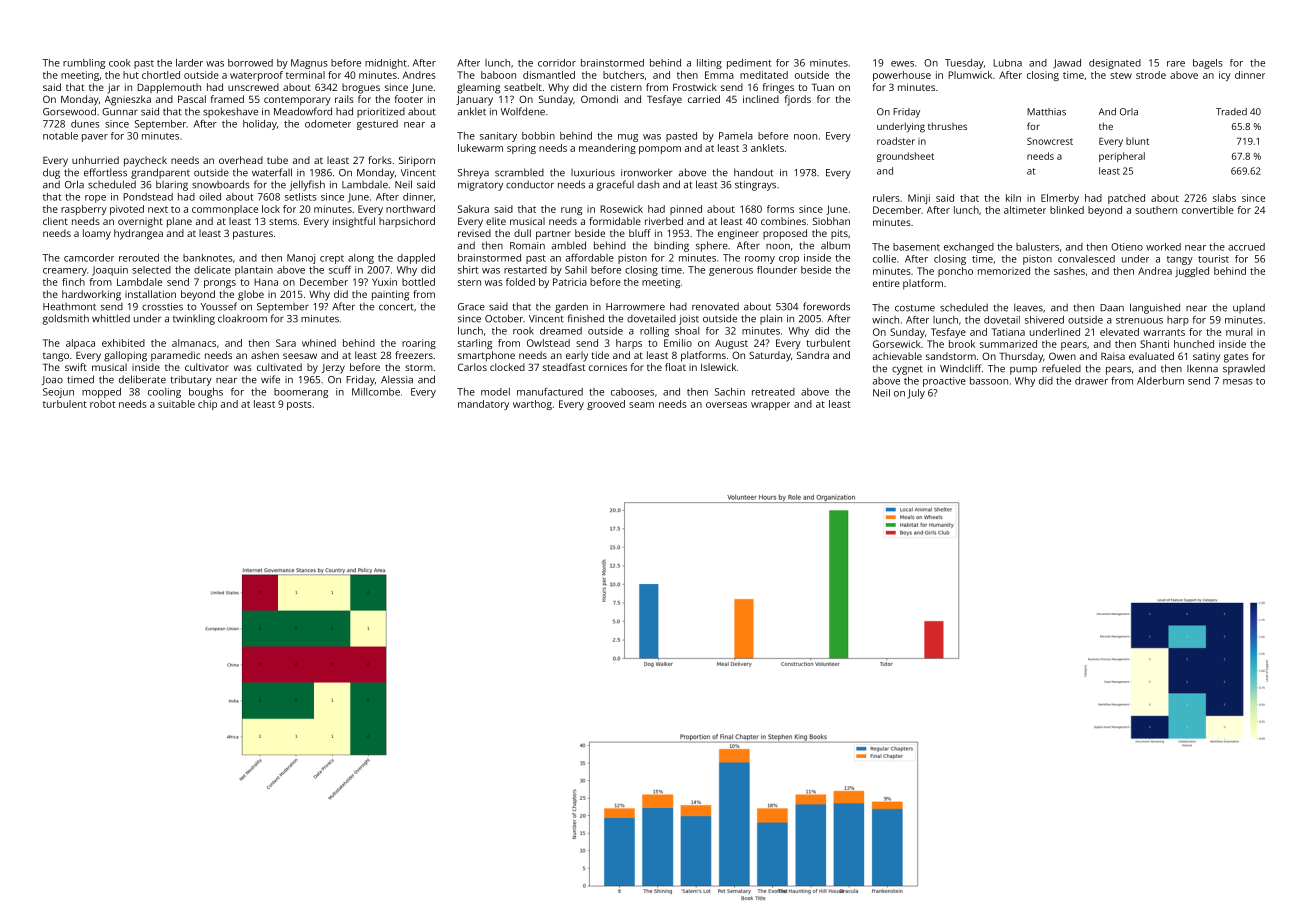  I want to click on rung, so click(571, 211).
